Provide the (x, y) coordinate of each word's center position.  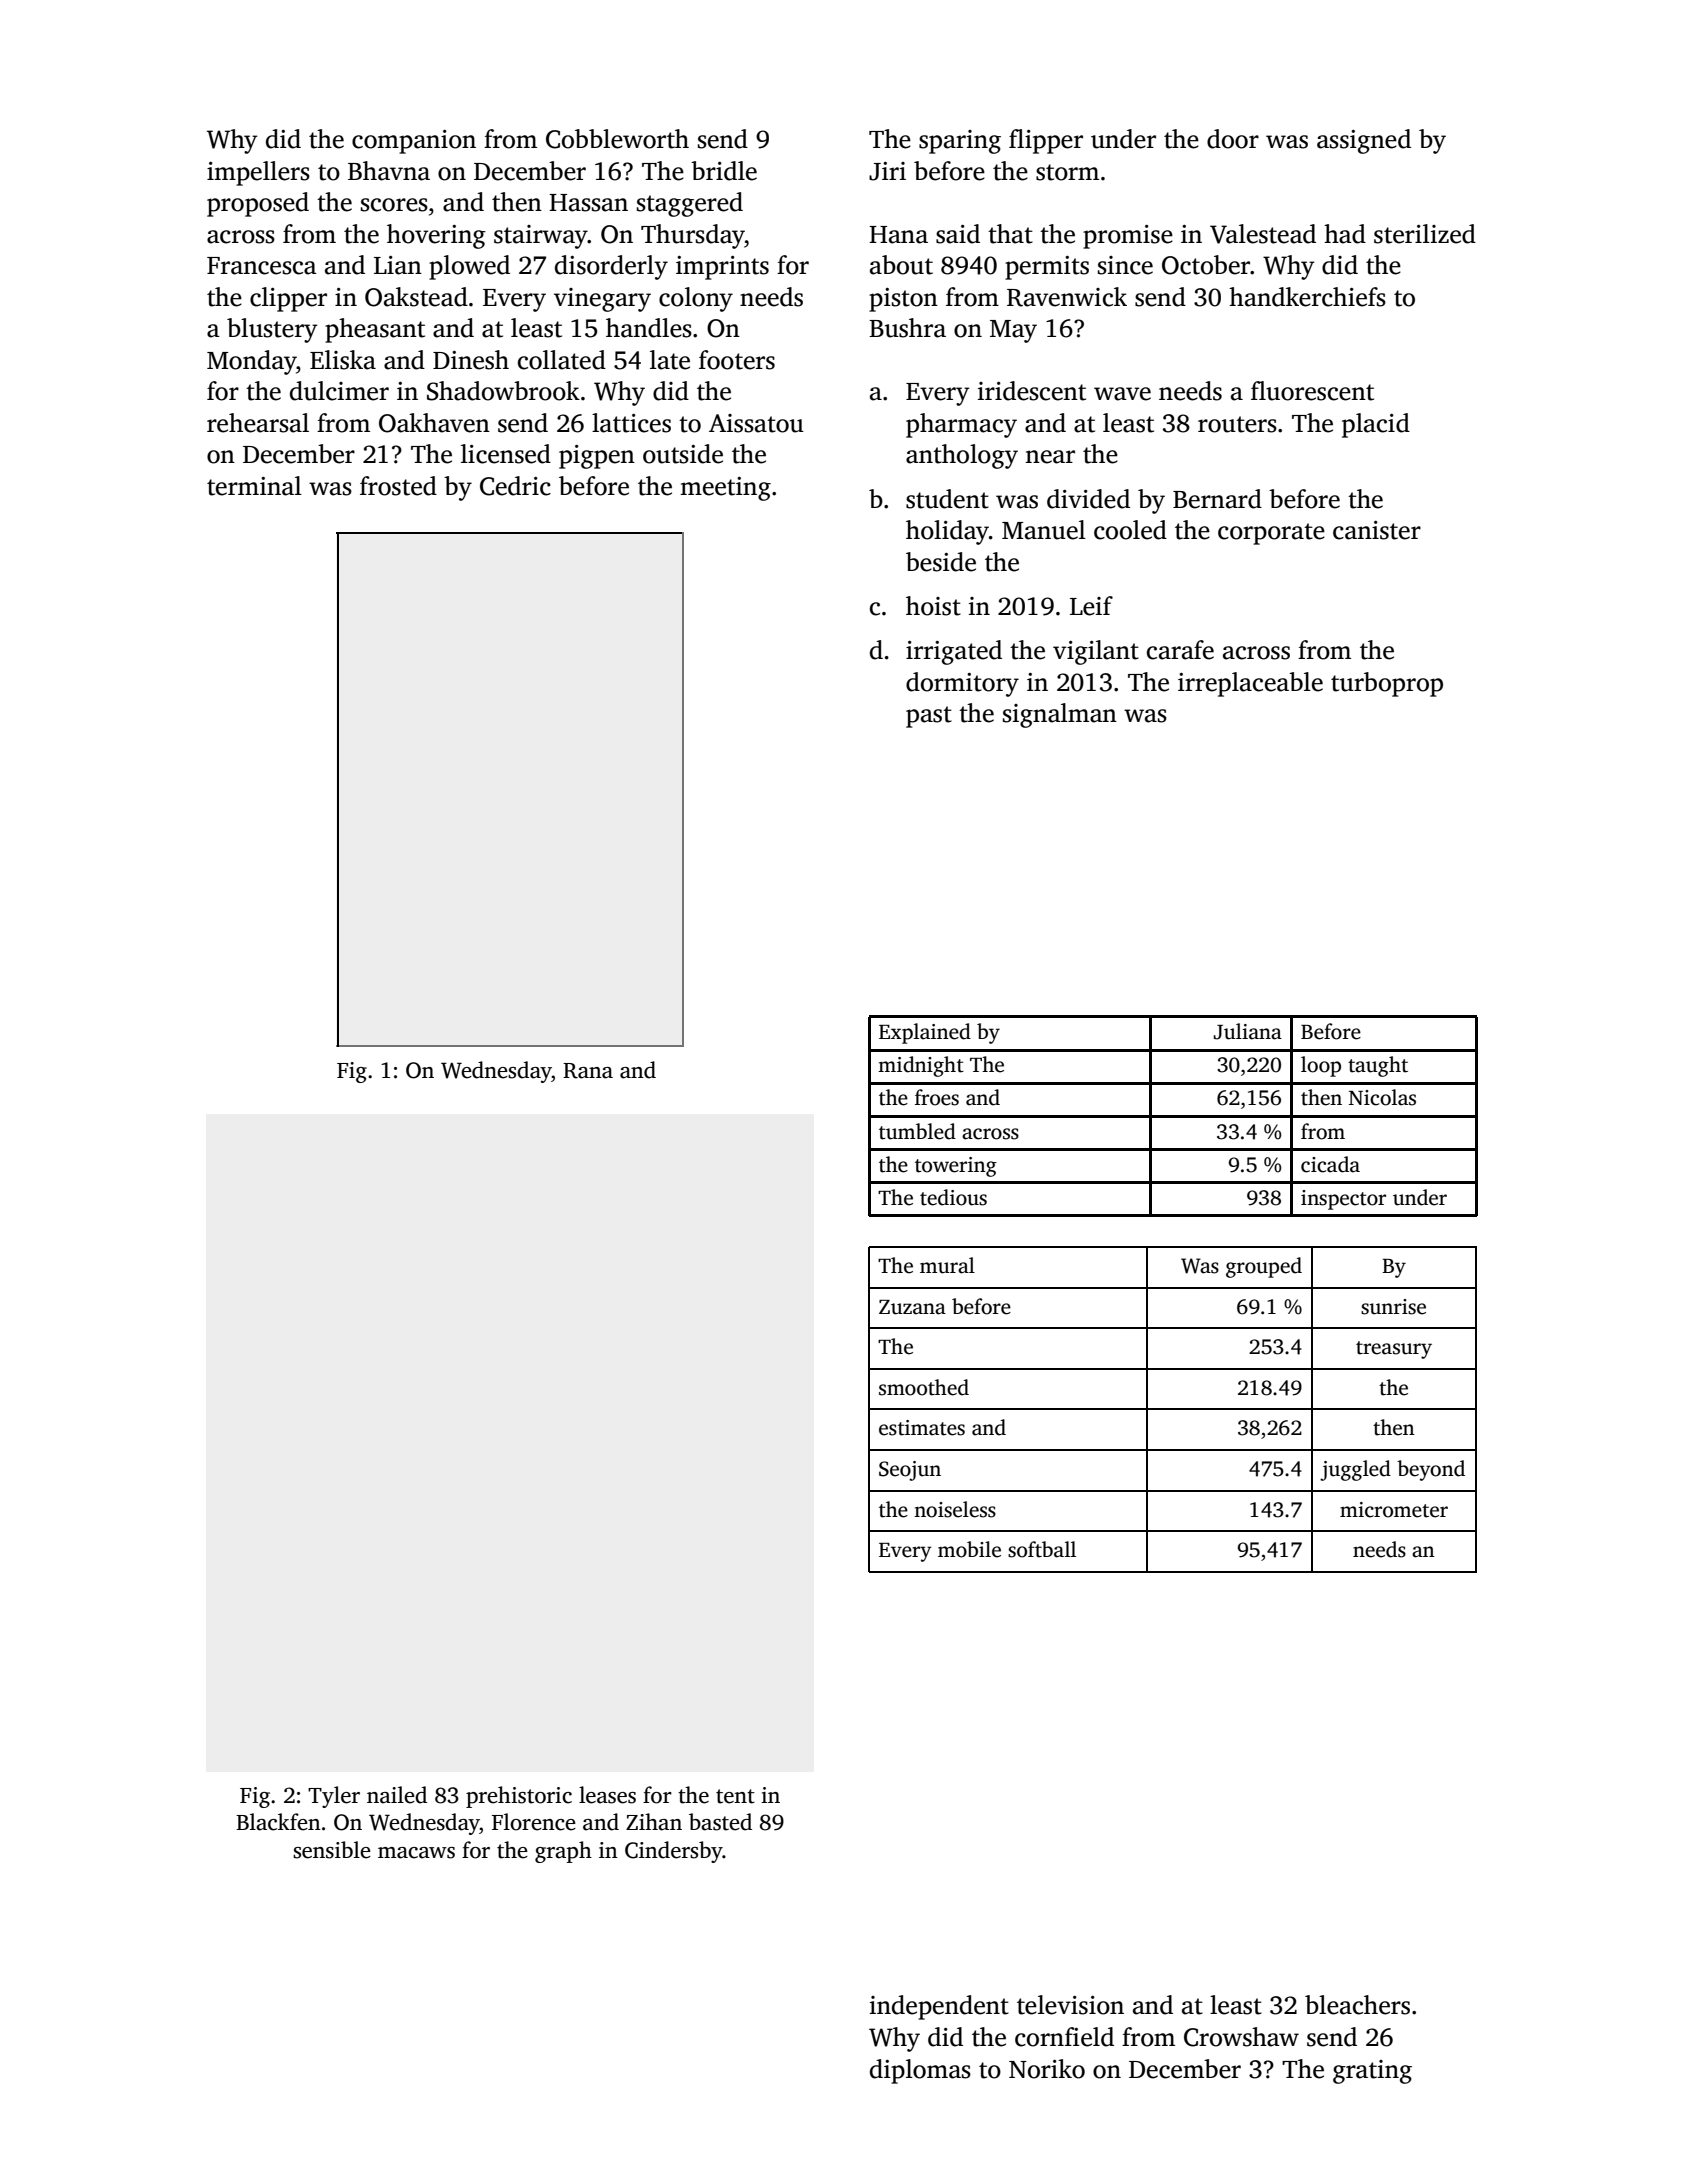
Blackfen (278, 1822)
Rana (588, 1071)
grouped (1264, 1267)
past (929, 717)
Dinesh (471, 360)
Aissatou (756, 423)
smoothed (924, 1387)
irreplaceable (1250, 684)
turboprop (1387, 684)
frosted (398, 486)
